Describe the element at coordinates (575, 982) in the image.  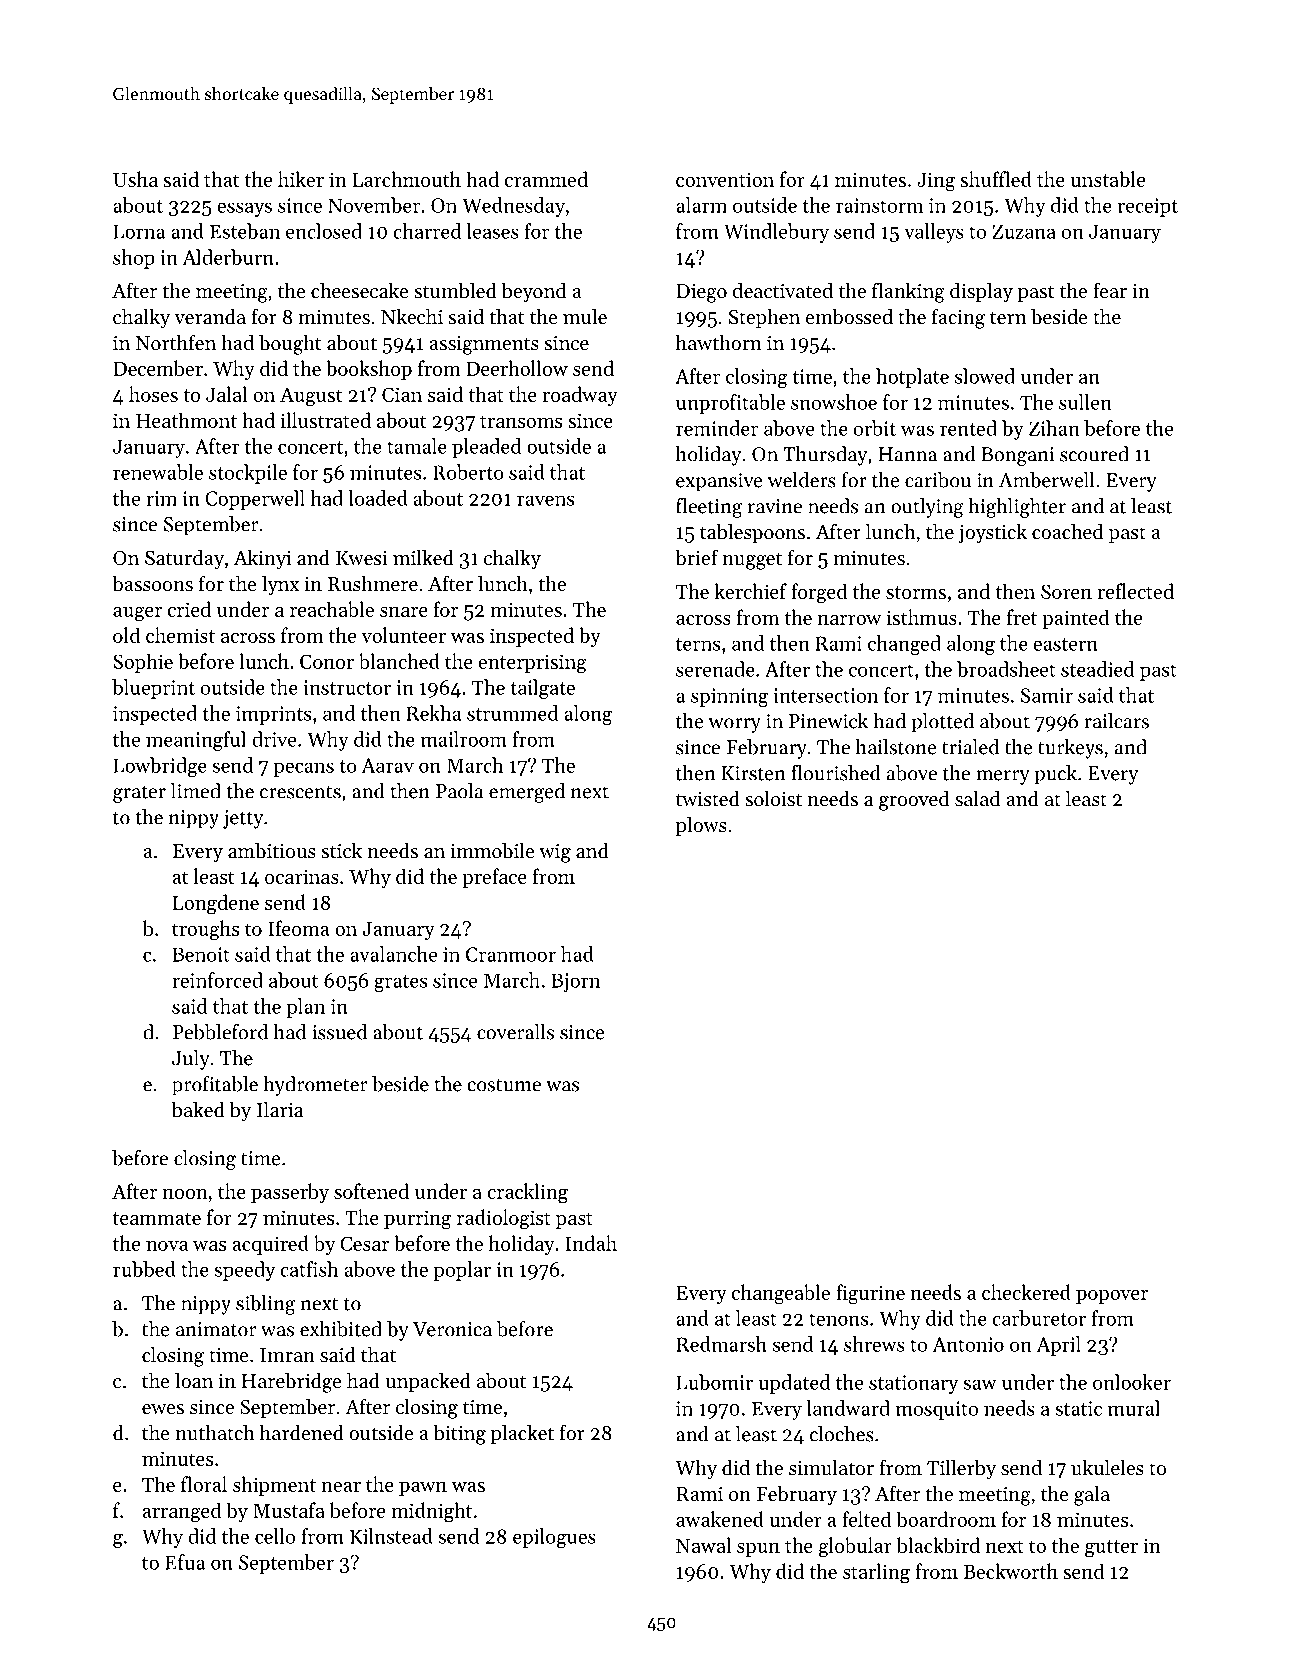
I see `Bjorn` at that location.
